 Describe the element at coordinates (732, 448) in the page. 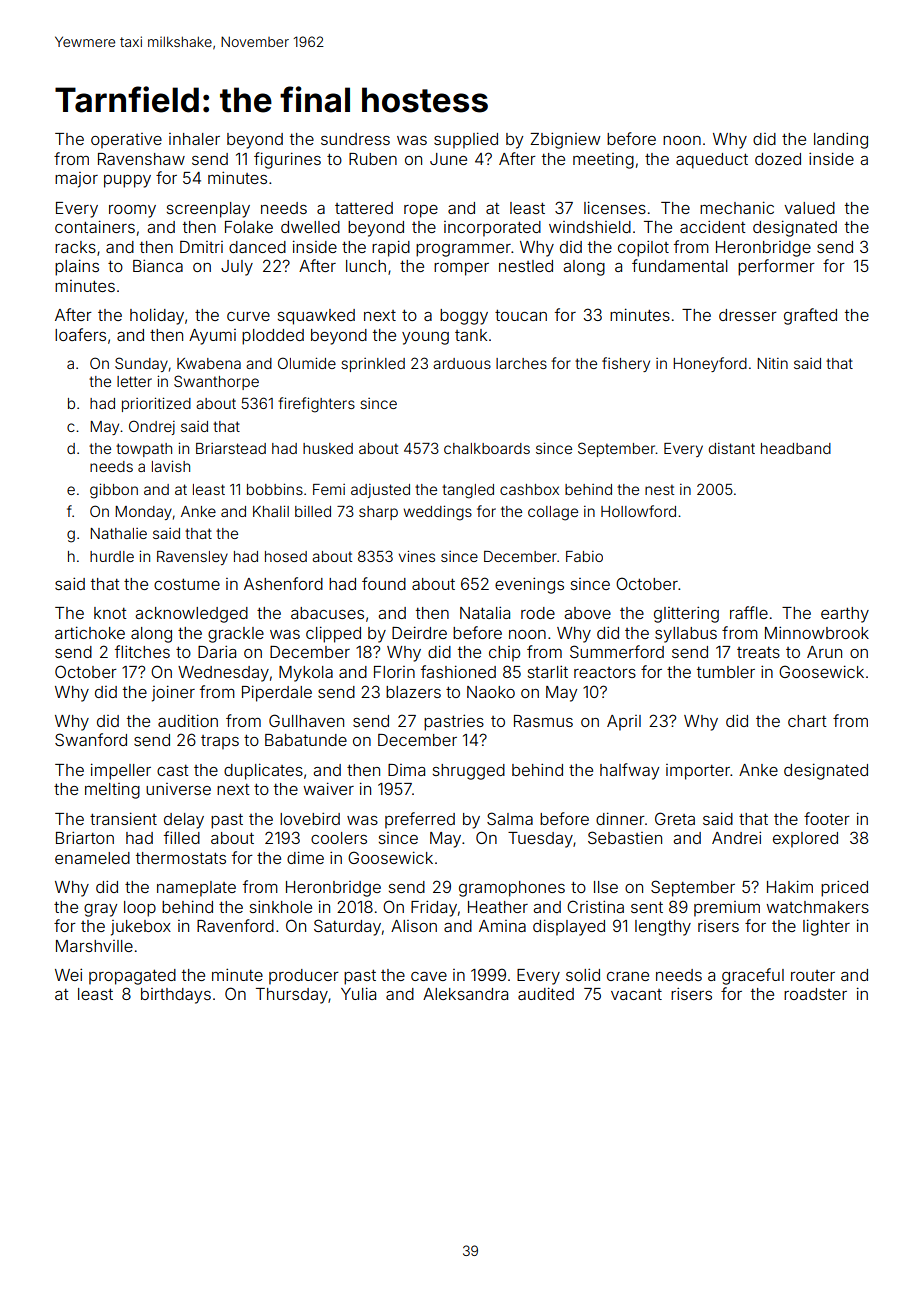

I see `distant` at that location.
